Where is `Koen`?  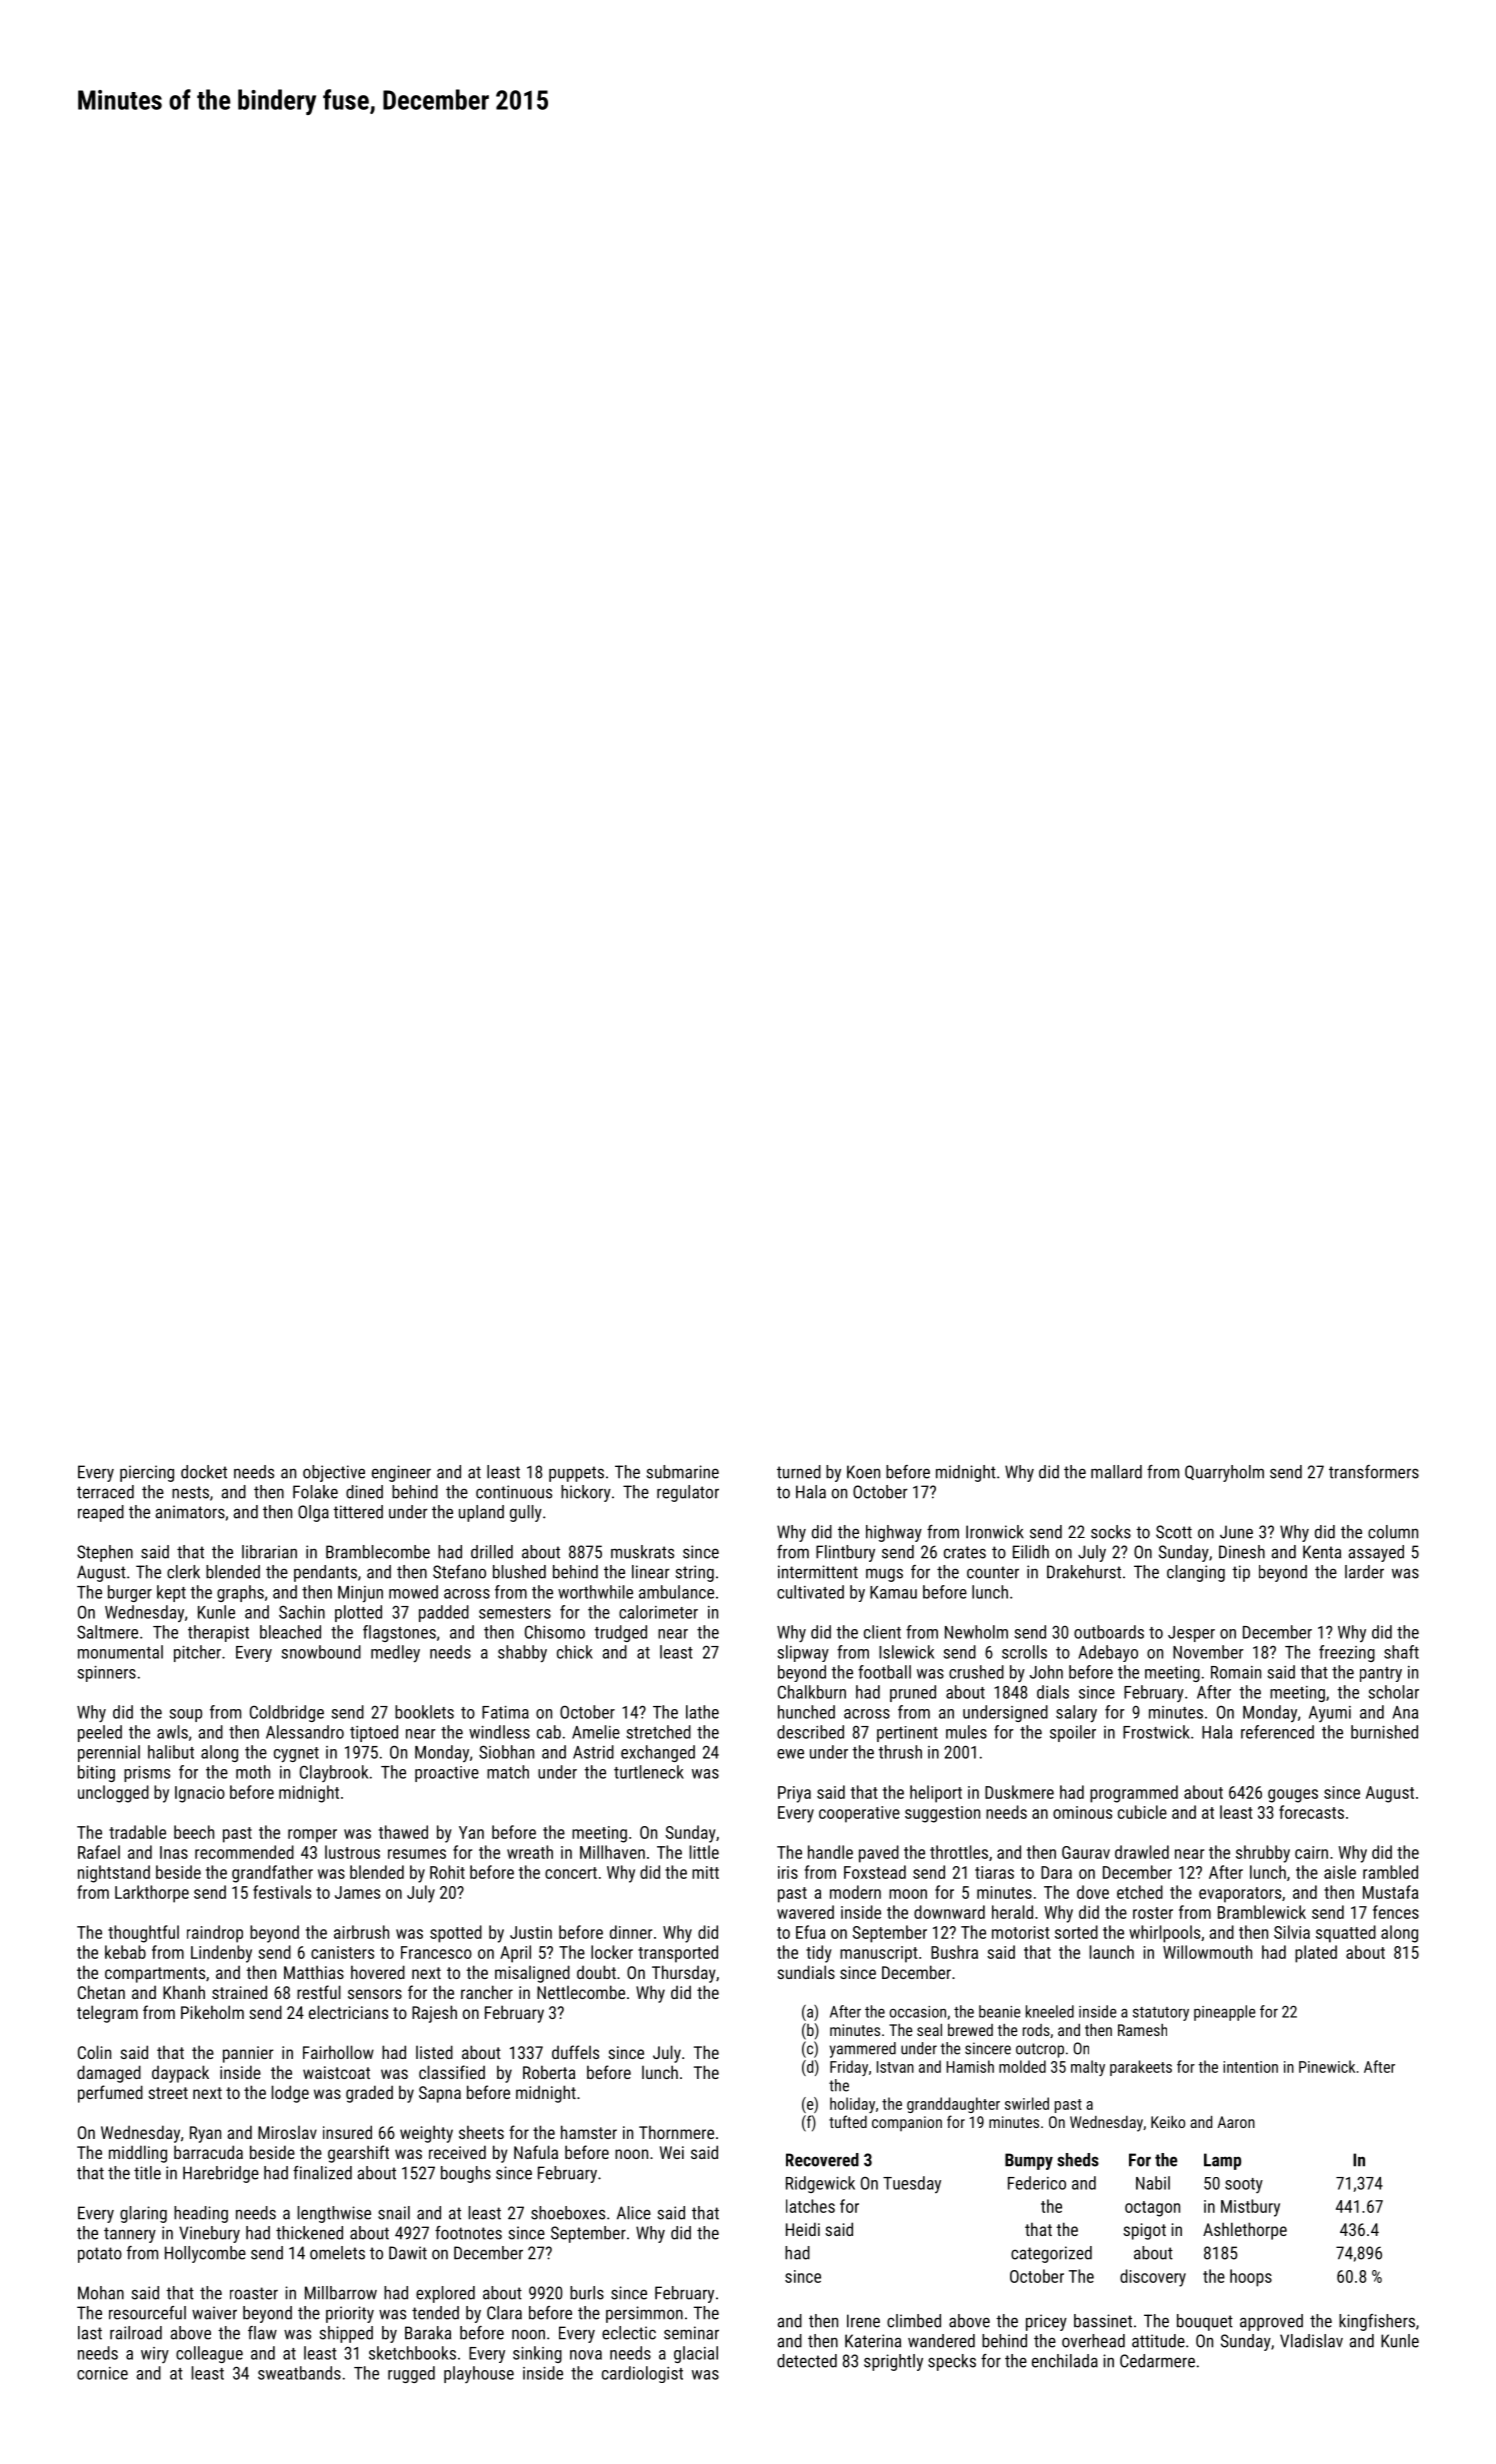
Koen is located at coordinates (863, 1472).
